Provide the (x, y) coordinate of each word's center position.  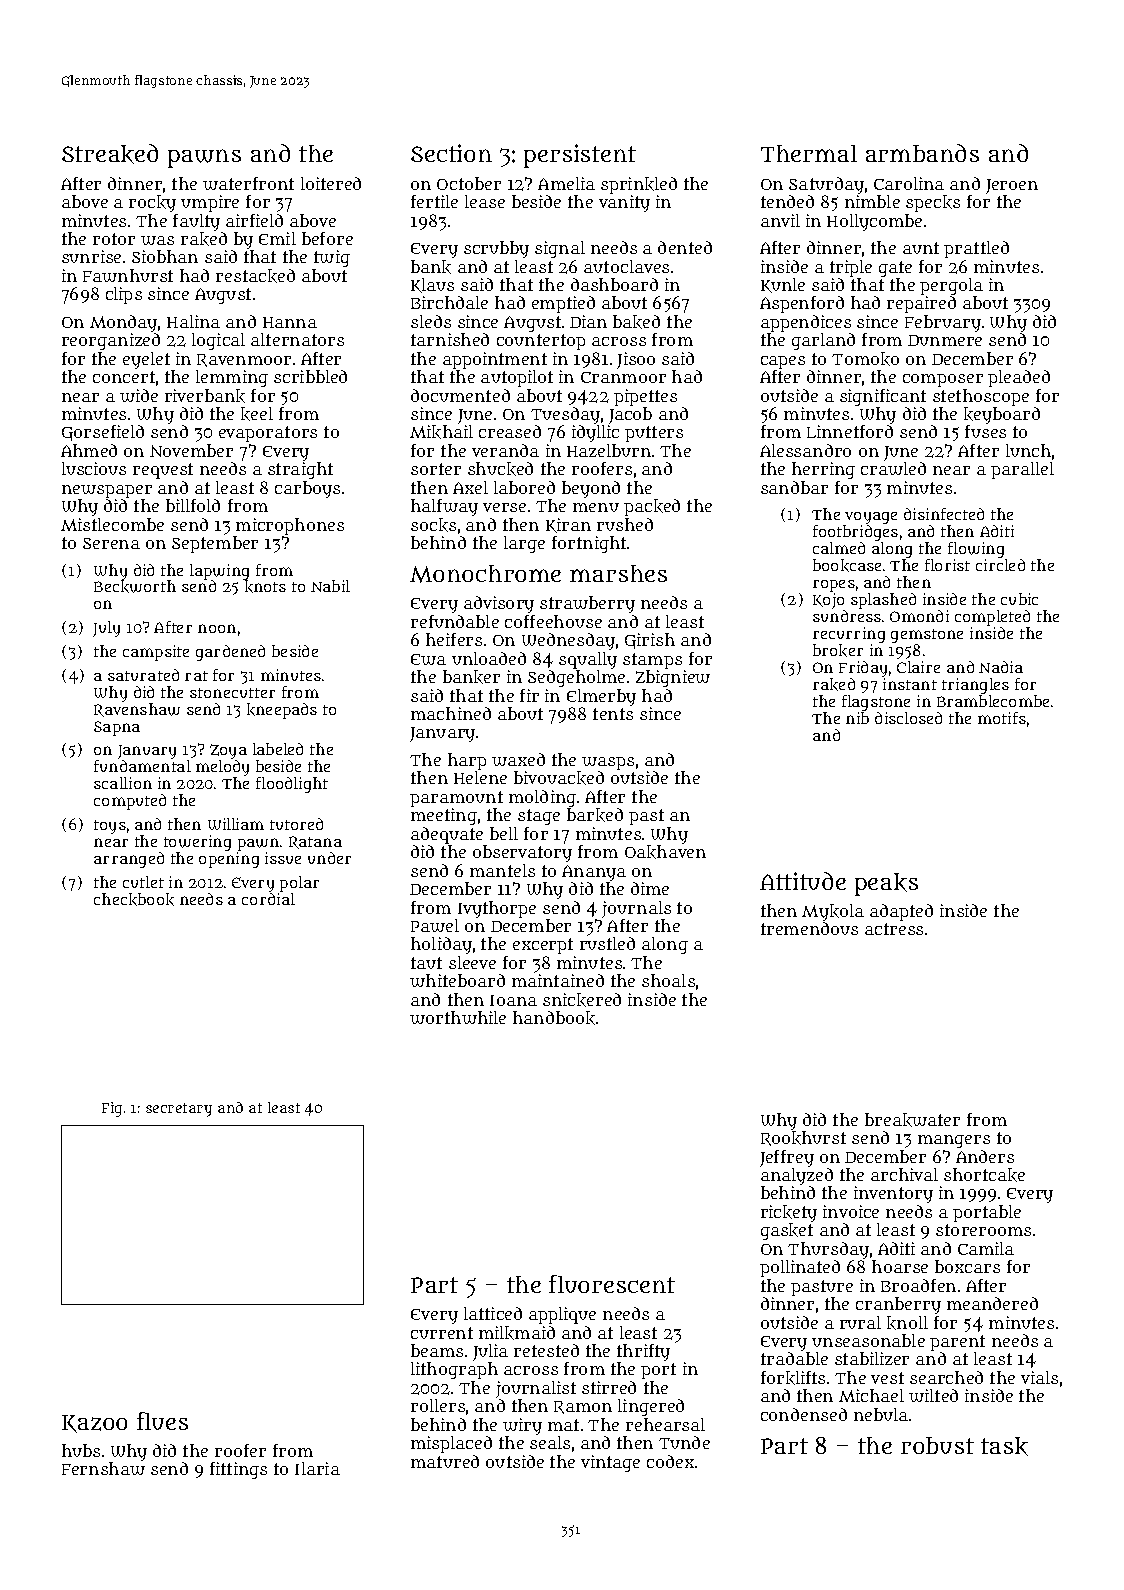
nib (857, 718)
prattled (976, 249)
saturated (143, 675)
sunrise (91, 256)
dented (685, 247)
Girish (650, 641)
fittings (238, 1470)
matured (445, 1461)
